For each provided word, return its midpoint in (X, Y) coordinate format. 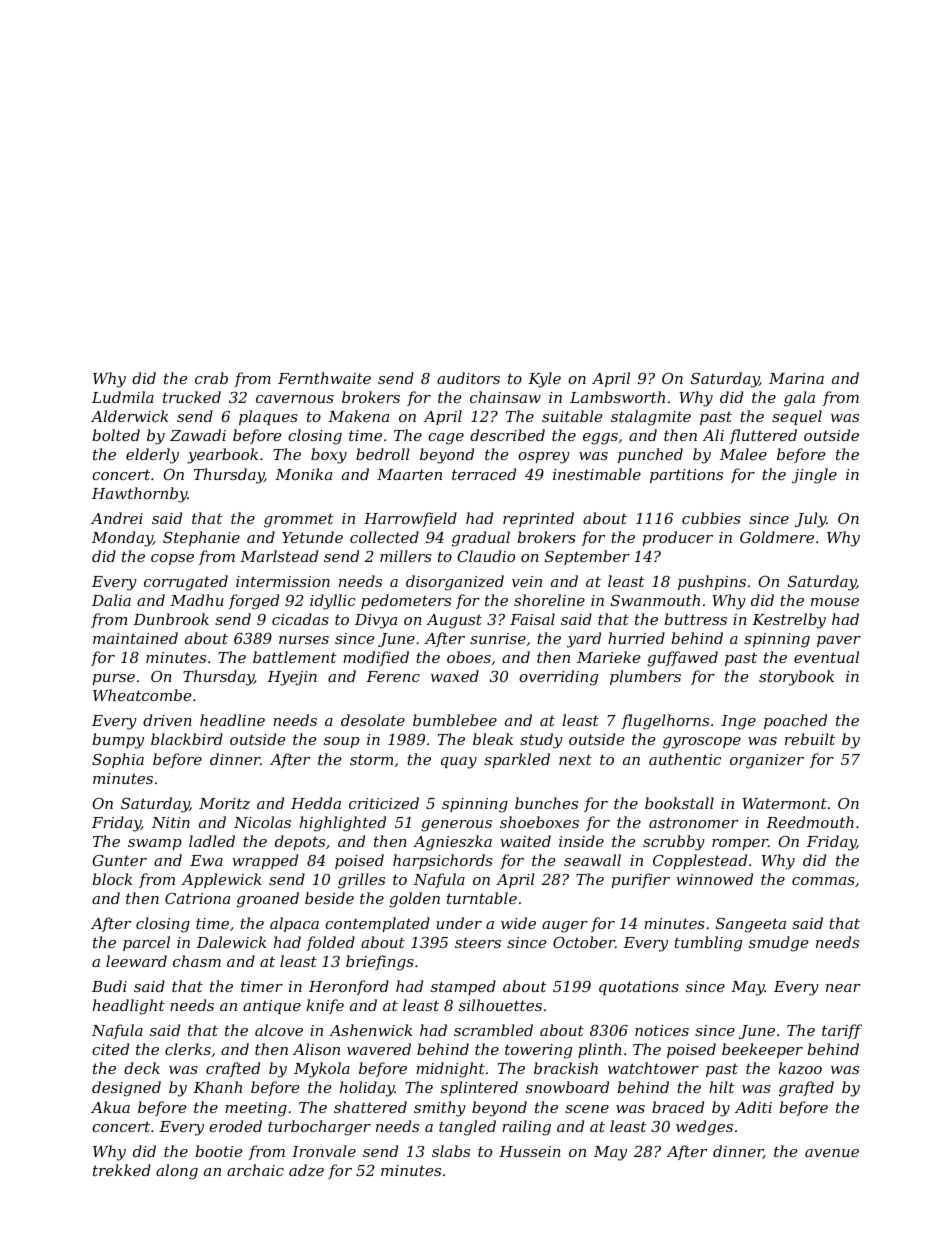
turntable (482, 898)
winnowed (714, 879)
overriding (558, 678)
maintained (135, 638)
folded (330, 943)
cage (446, 439)
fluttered (763, 436)
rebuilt (810, 739)
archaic (255, 1170)
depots (300, 842)
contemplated (377, 924)
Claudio (486, 556)
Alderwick (129, 416)
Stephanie (201, 538)
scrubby (674, 843)
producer (678, 538)
